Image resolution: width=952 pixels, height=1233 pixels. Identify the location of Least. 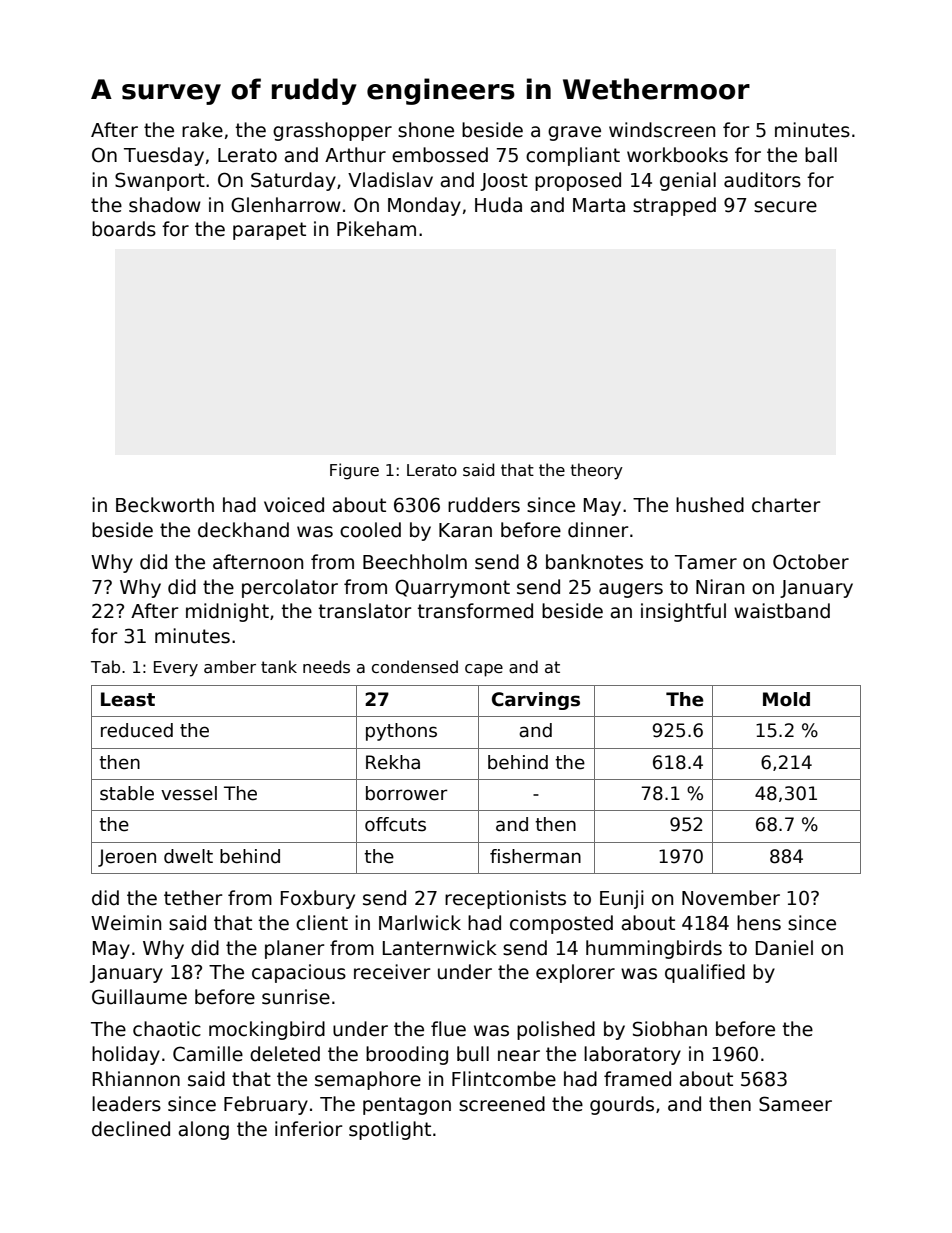
(128, 699).
